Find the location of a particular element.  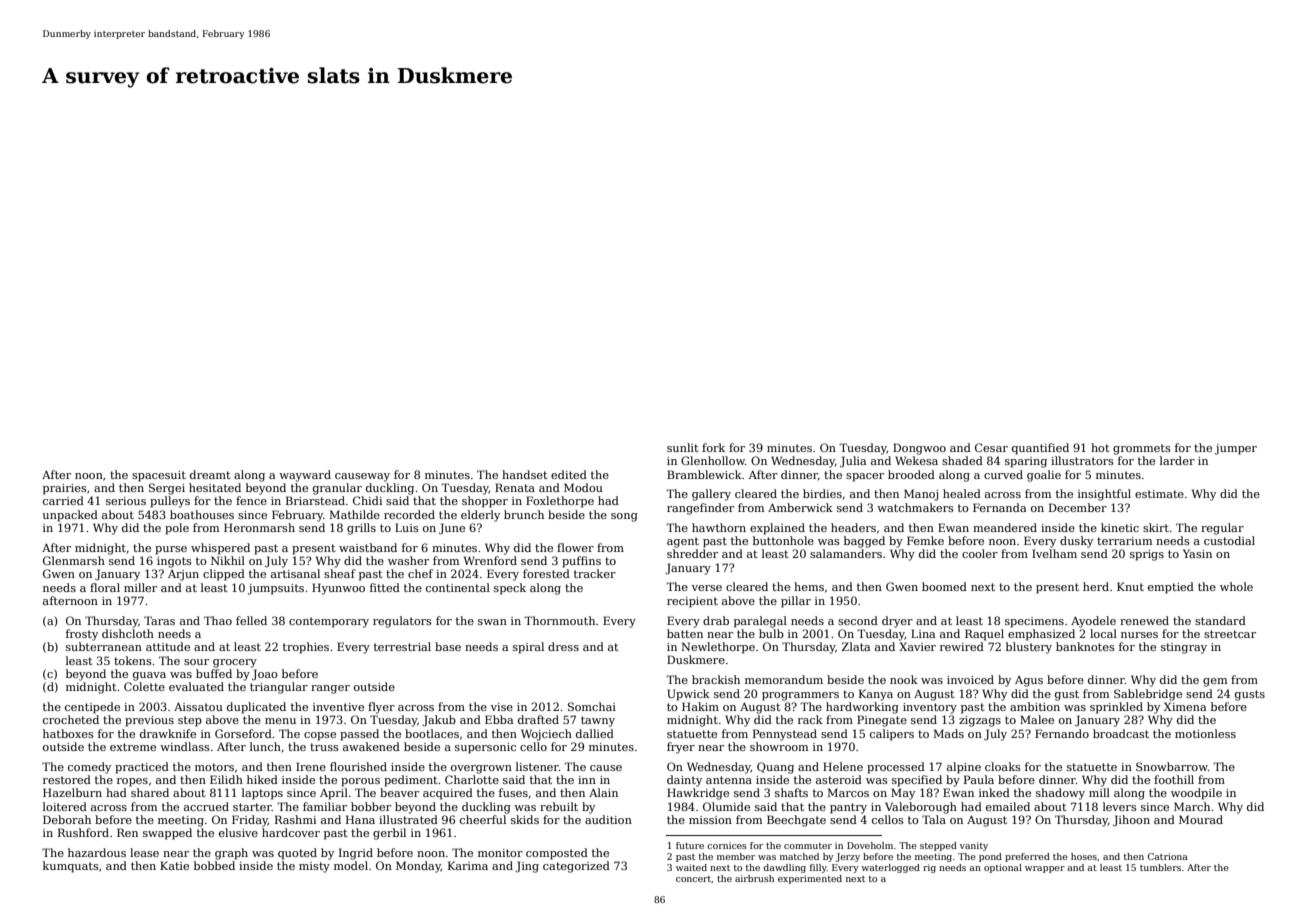

ambition is located at coordinates (1035, 706).
